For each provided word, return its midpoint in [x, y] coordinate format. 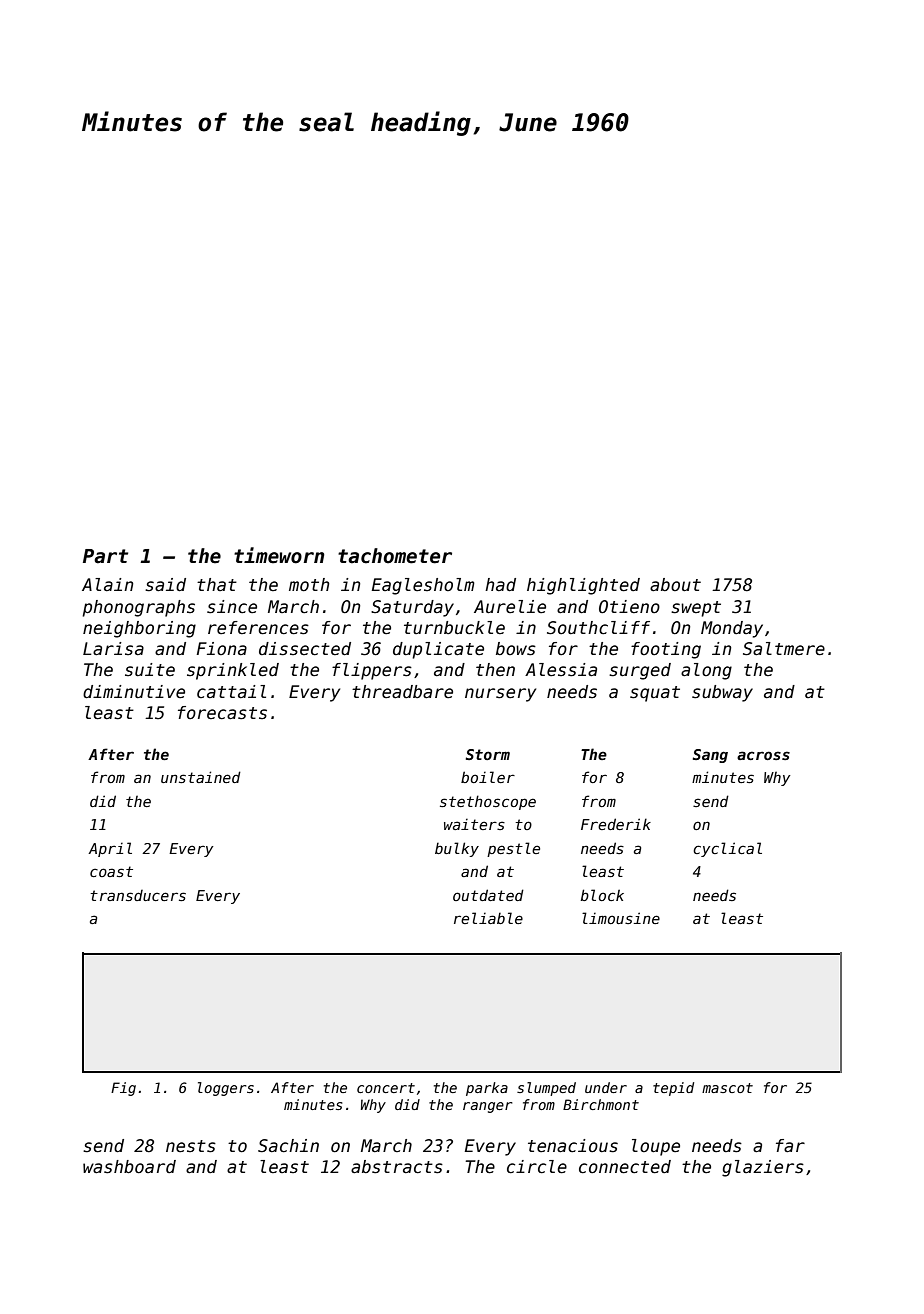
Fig [123, 1089]
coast [111, 871]
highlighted [583, 586]
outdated [488, 895]
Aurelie [510, 607]
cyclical [727, 849]
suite [150, 670]
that [217, 584]
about [675, 585]
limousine [621, 918]
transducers [138, 895]
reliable [488, 918]
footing [666, 650]
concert [386, 1088]
